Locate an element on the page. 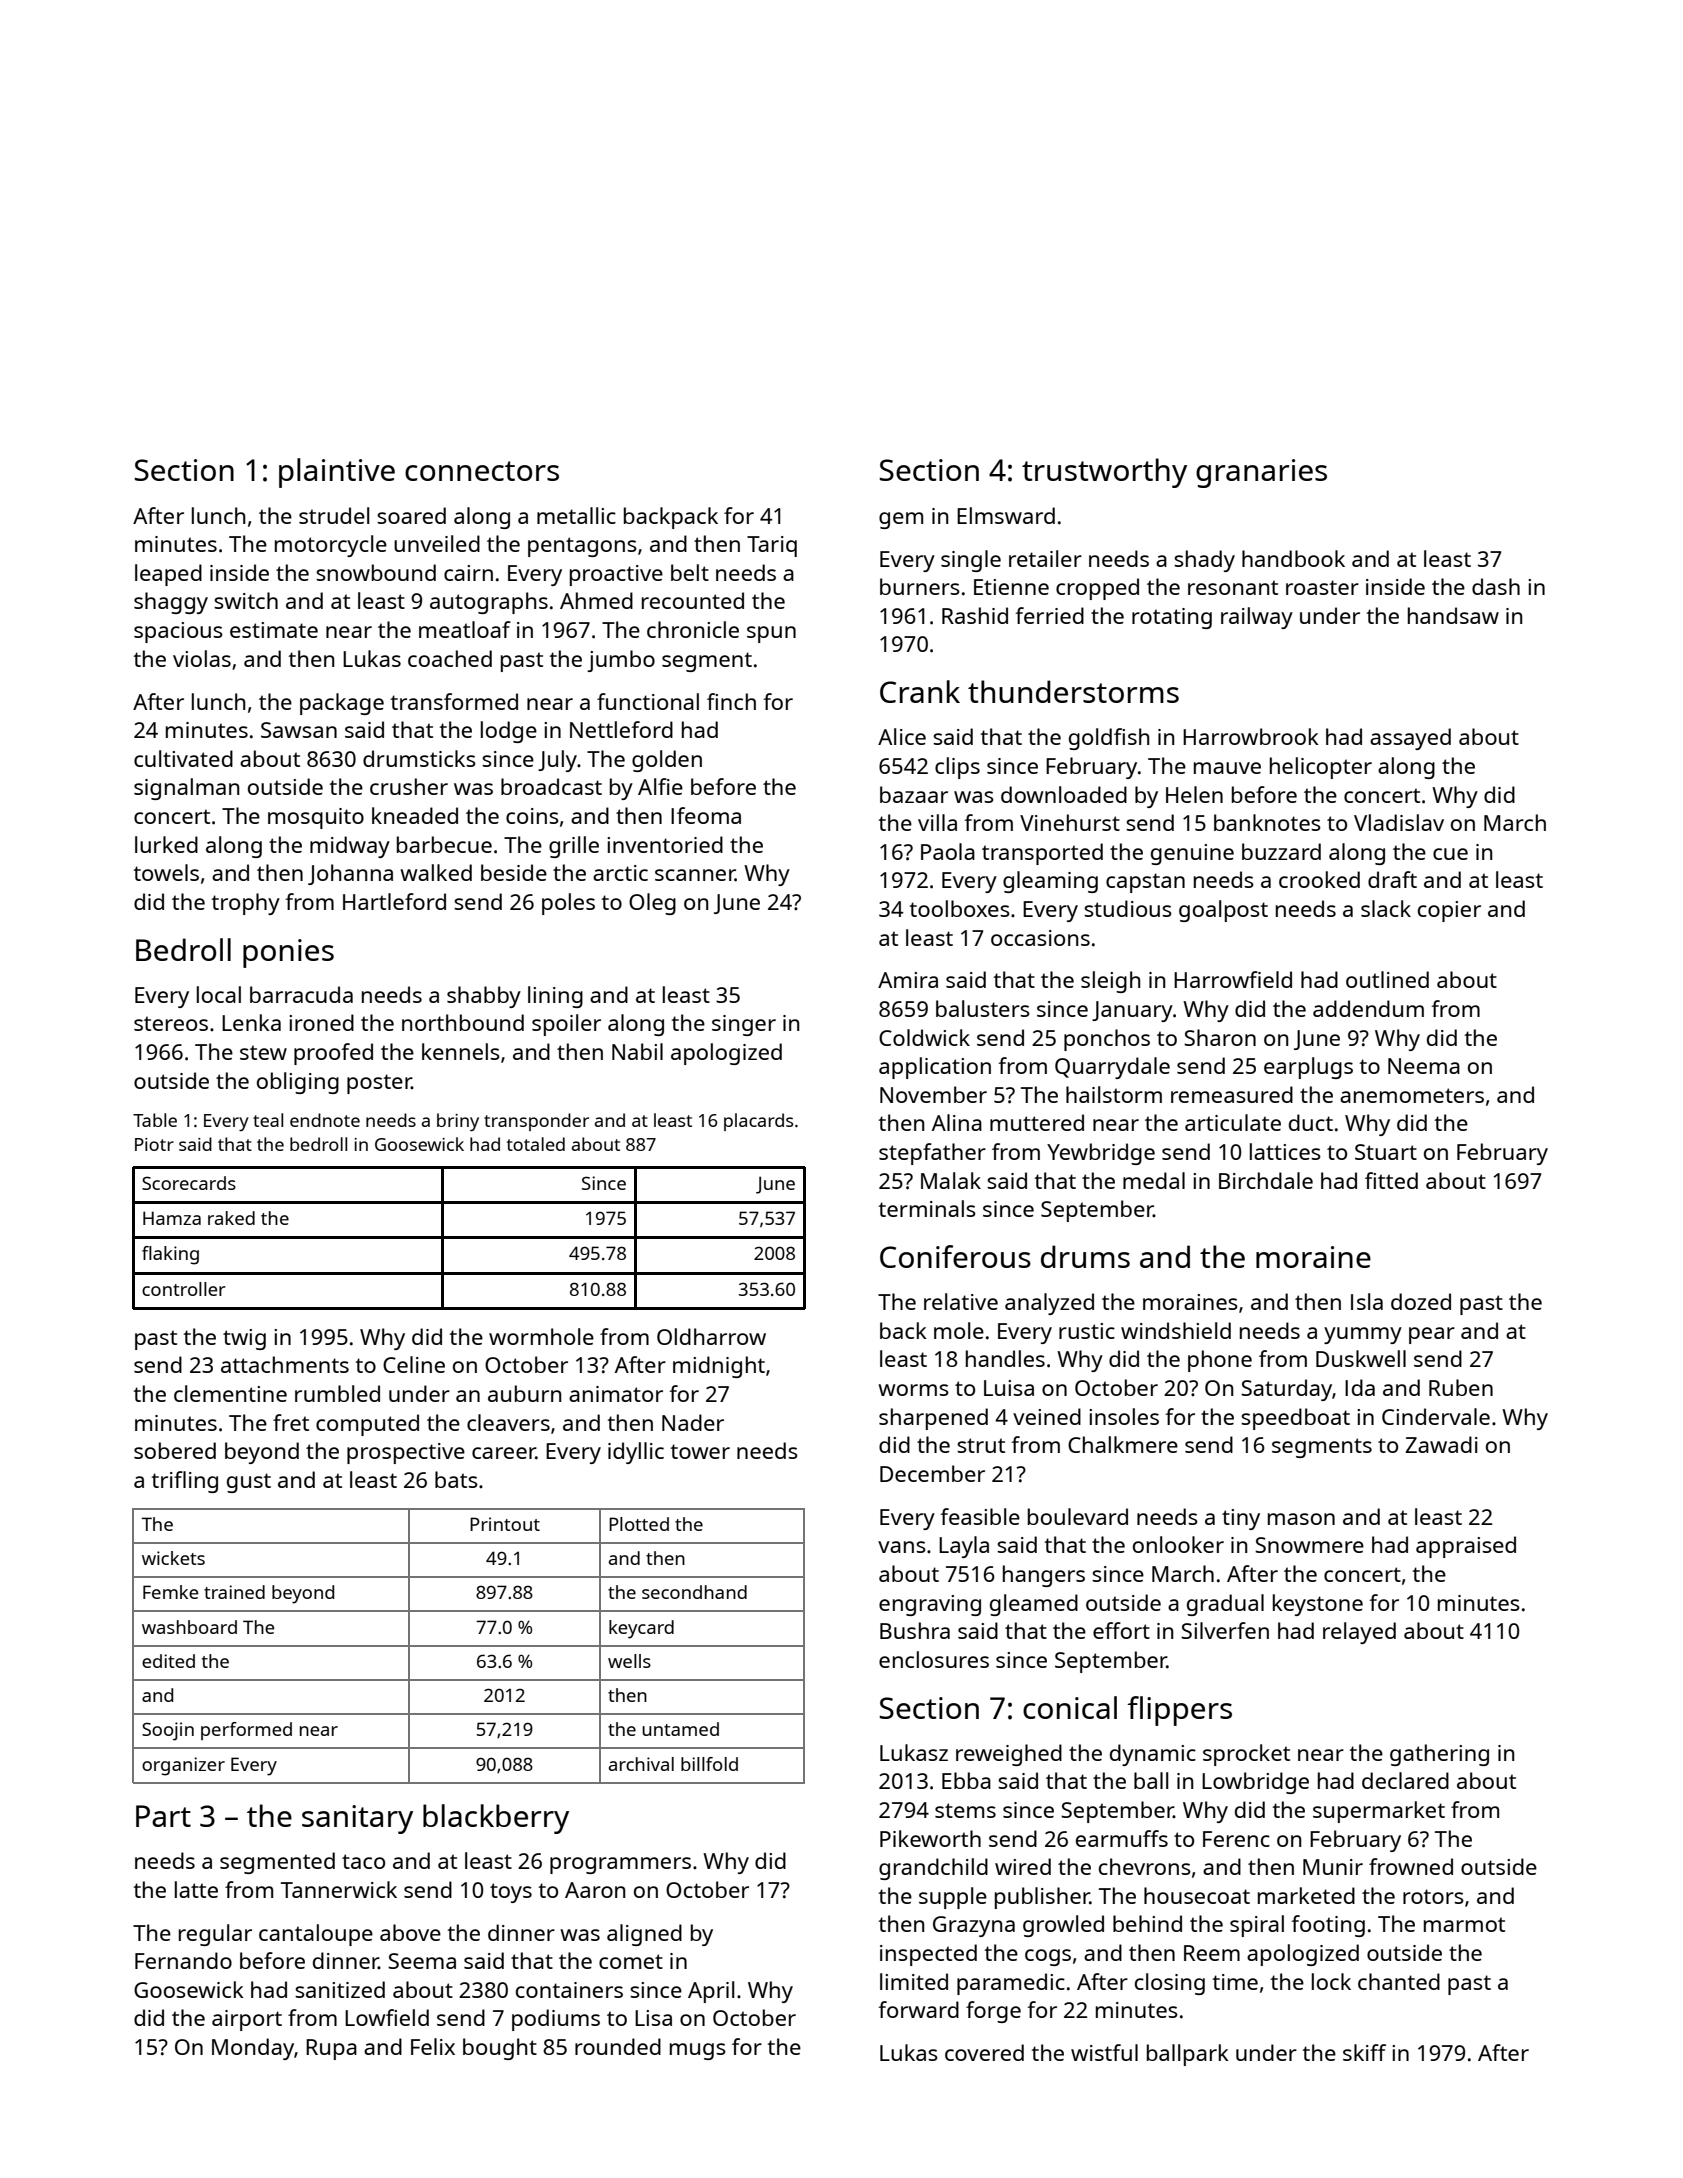 Image resolution: width=1683 pixels, height=2178 pixels. dash is located at coordinates (1496, 586).
